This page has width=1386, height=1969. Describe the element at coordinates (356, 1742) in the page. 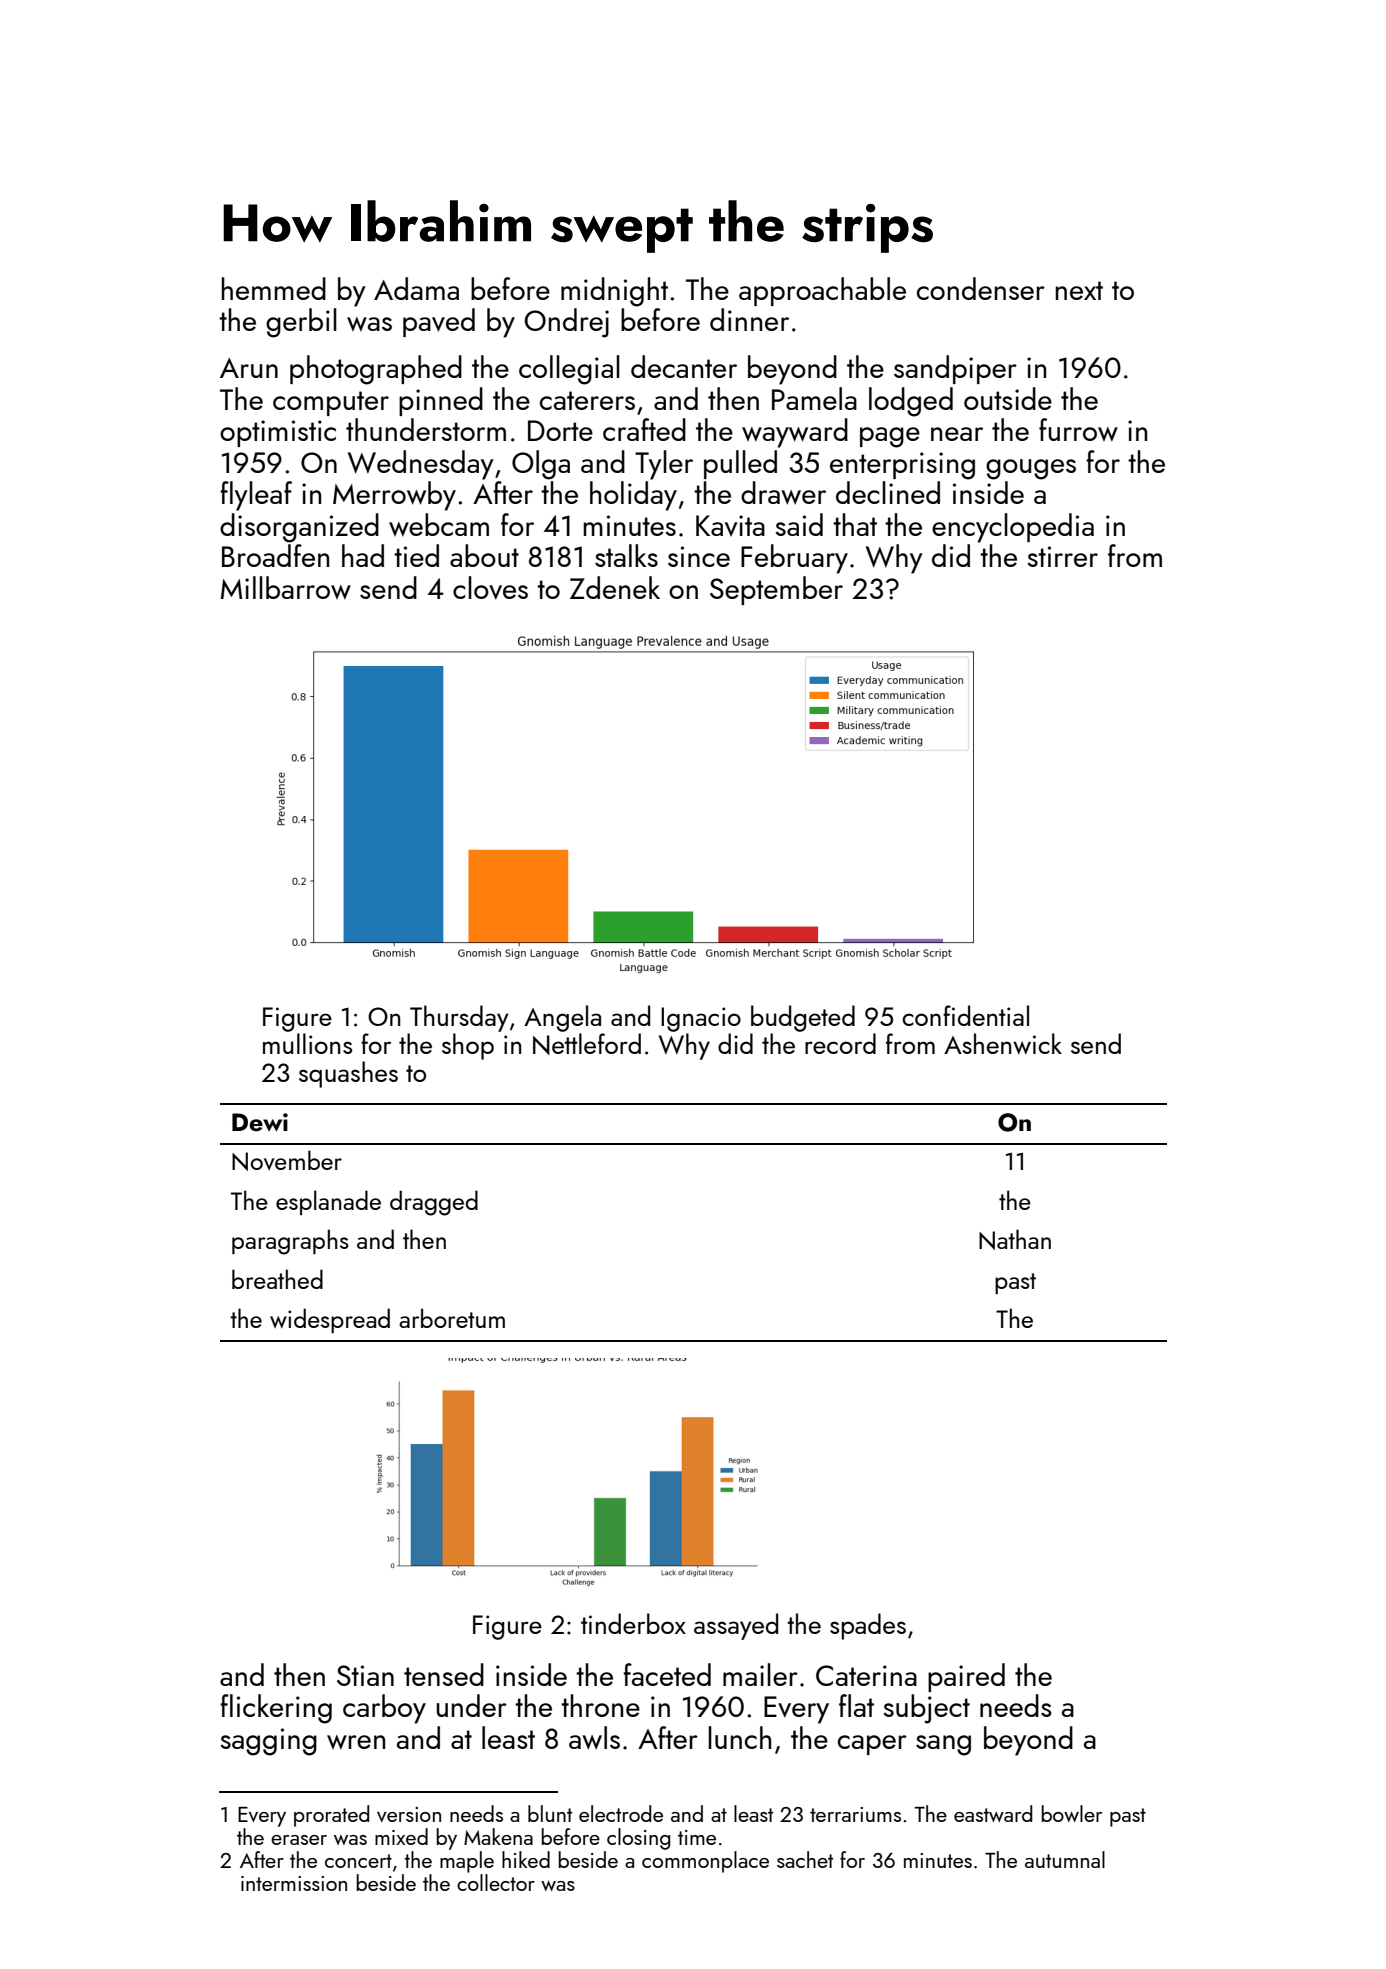

I see `wren` at that location.
